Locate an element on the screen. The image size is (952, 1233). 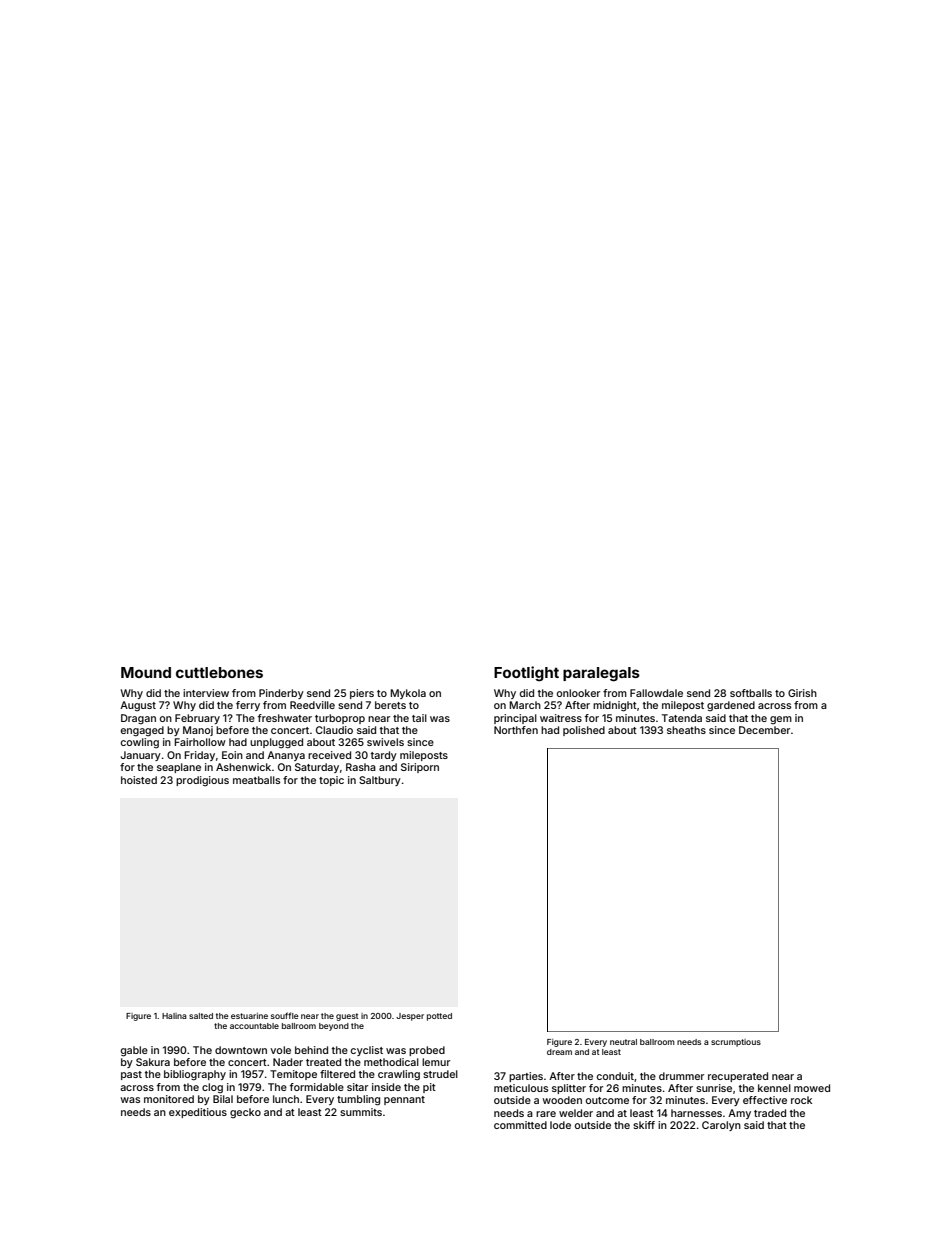
Footlight is located at coordinates (526, 674).
